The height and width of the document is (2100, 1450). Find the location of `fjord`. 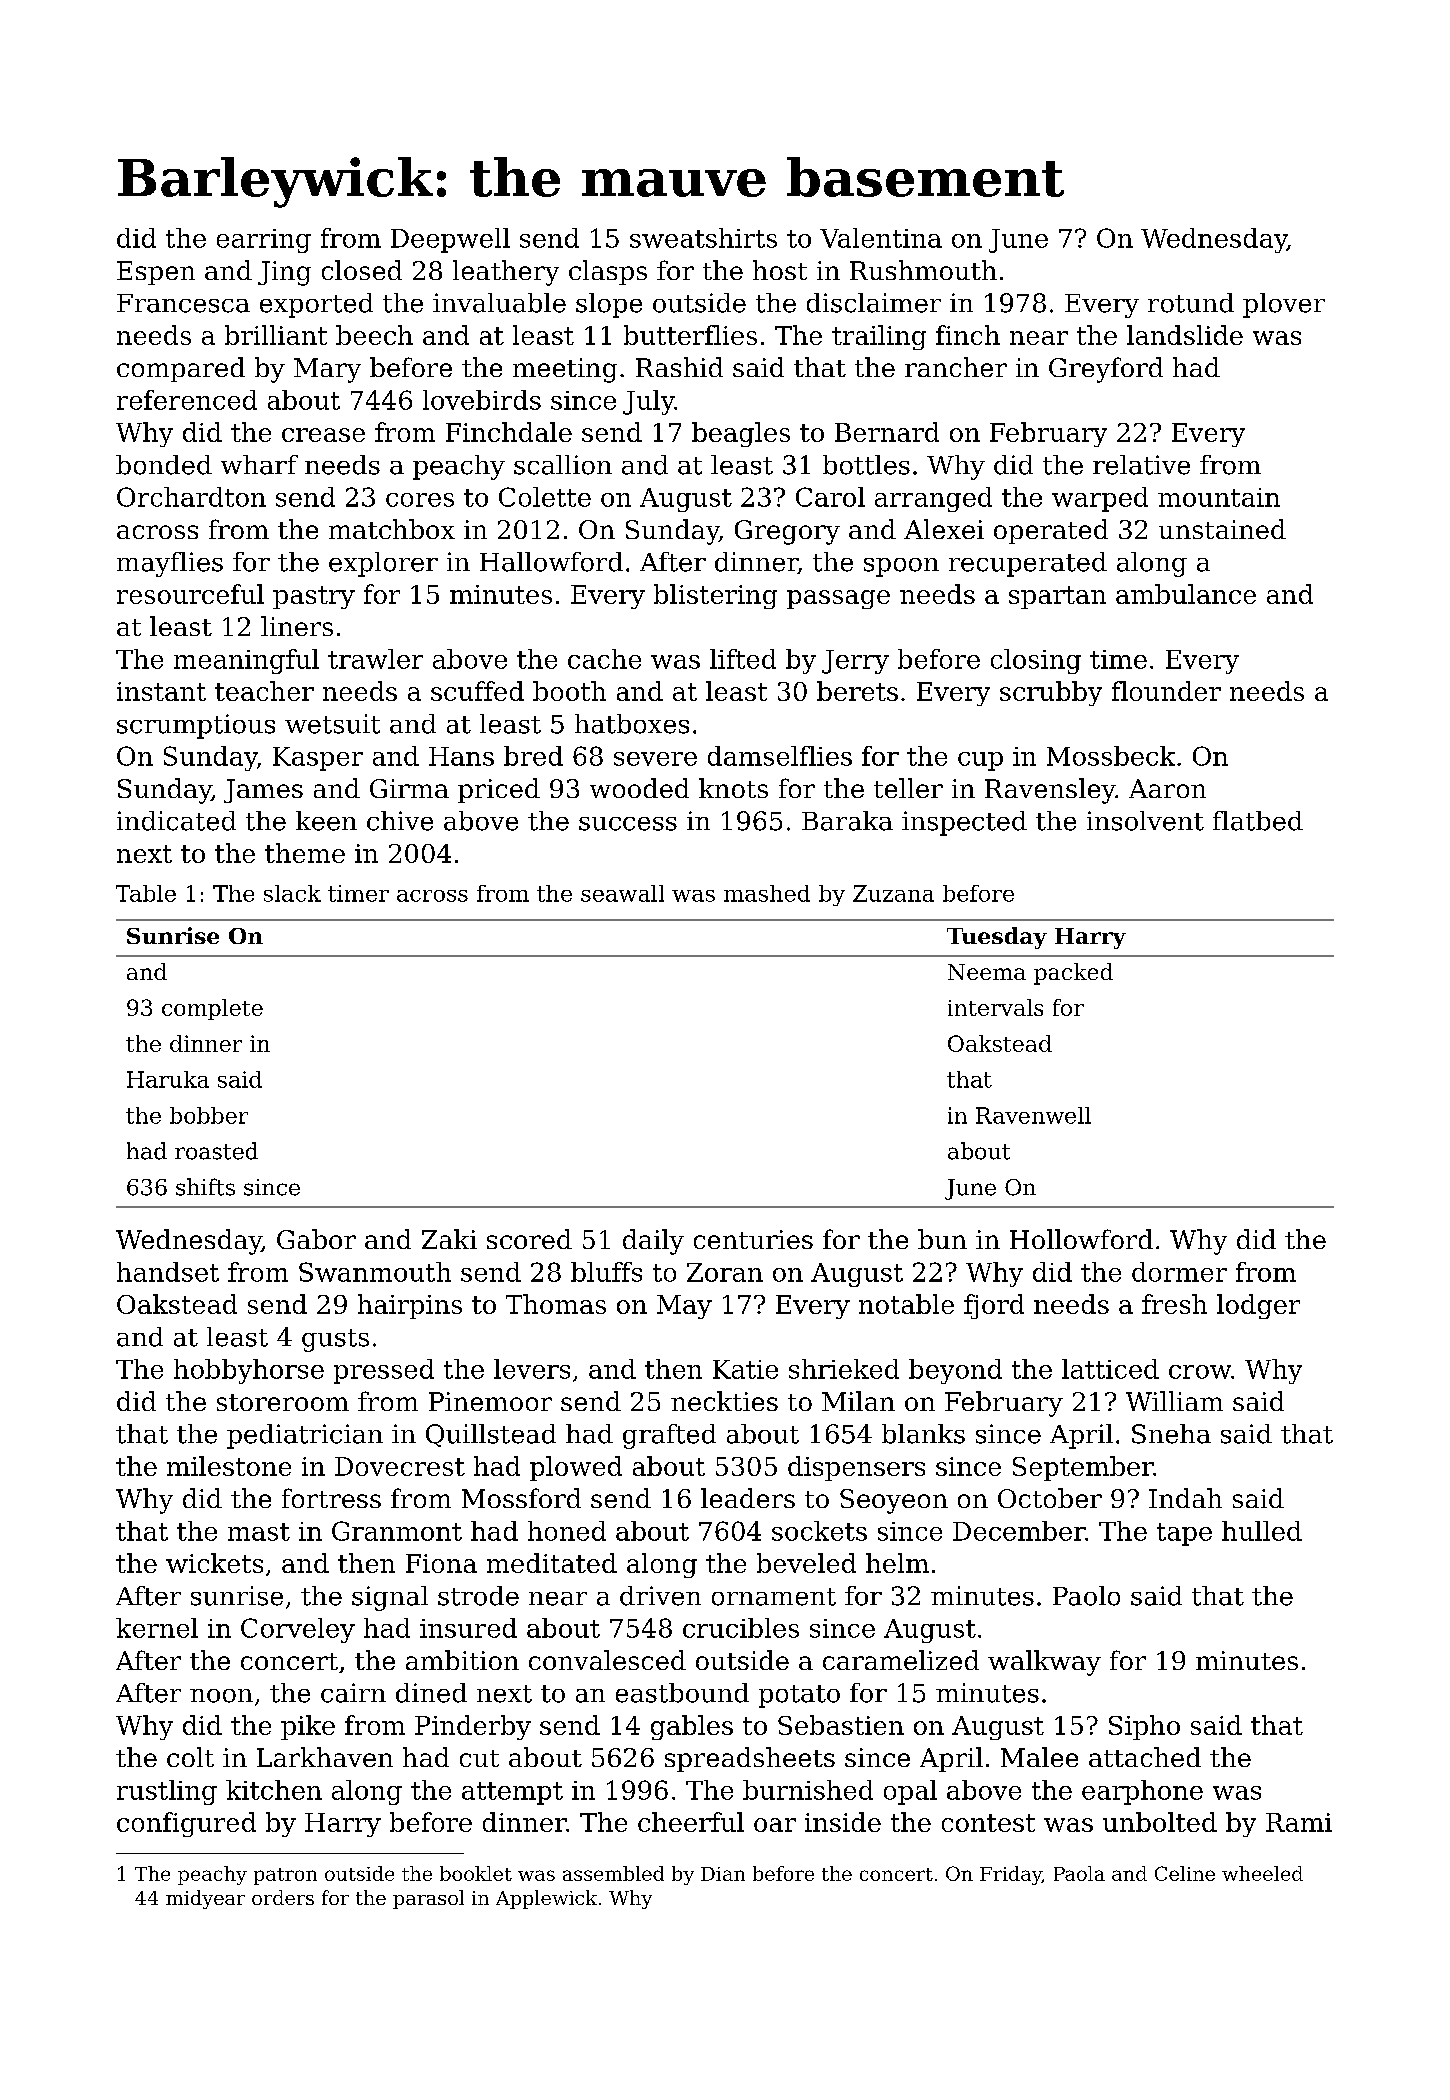

fjord is located at coordinates (994, 1306).
